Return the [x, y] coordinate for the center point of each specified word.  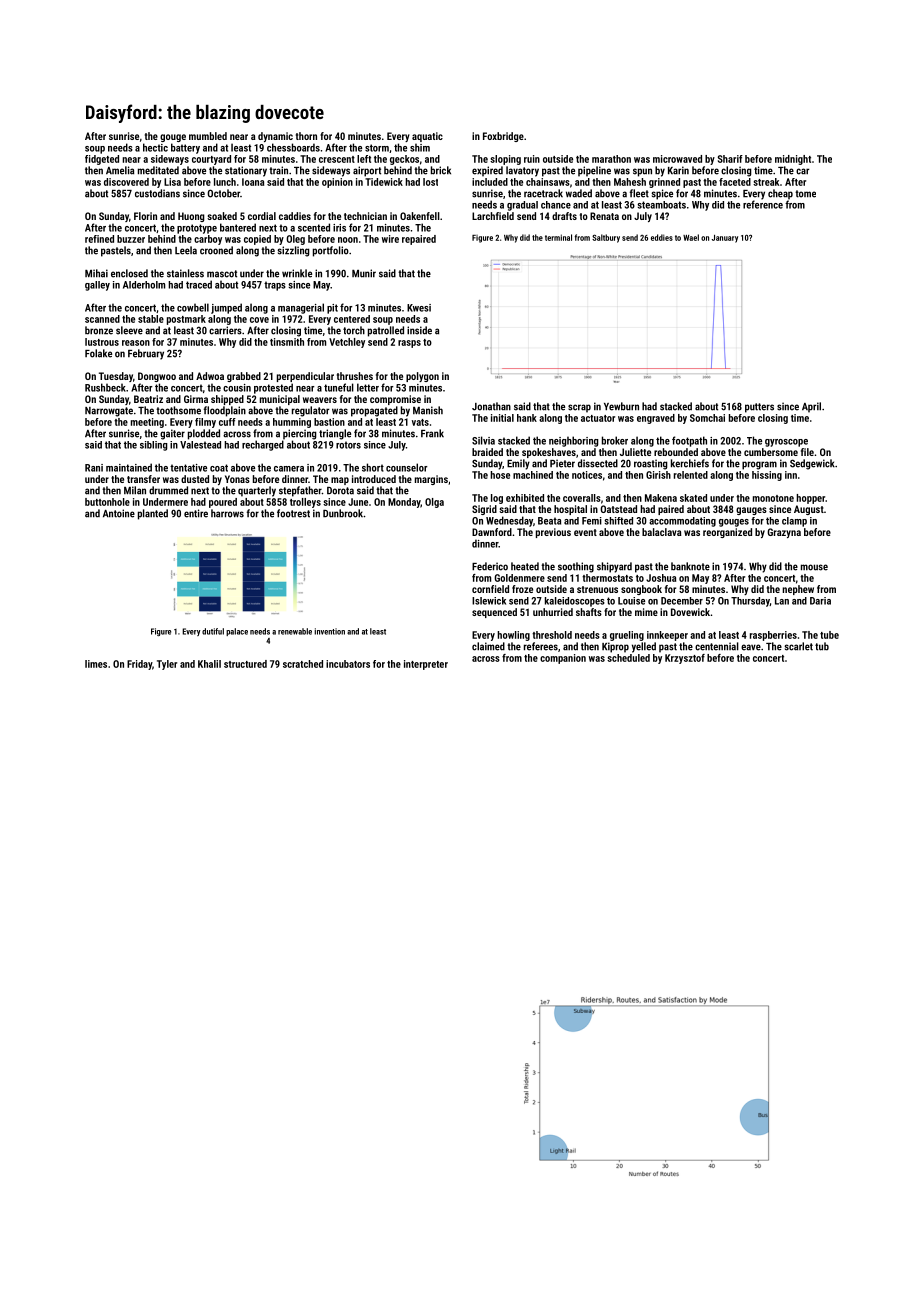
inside [419, 330]
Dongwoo [157, 377]
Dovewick [690, 612]
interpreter [426, 665]
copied [257, 240]
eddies [662, 237]
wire [390, 239]
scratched [303, 664]
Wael [691, 237]
